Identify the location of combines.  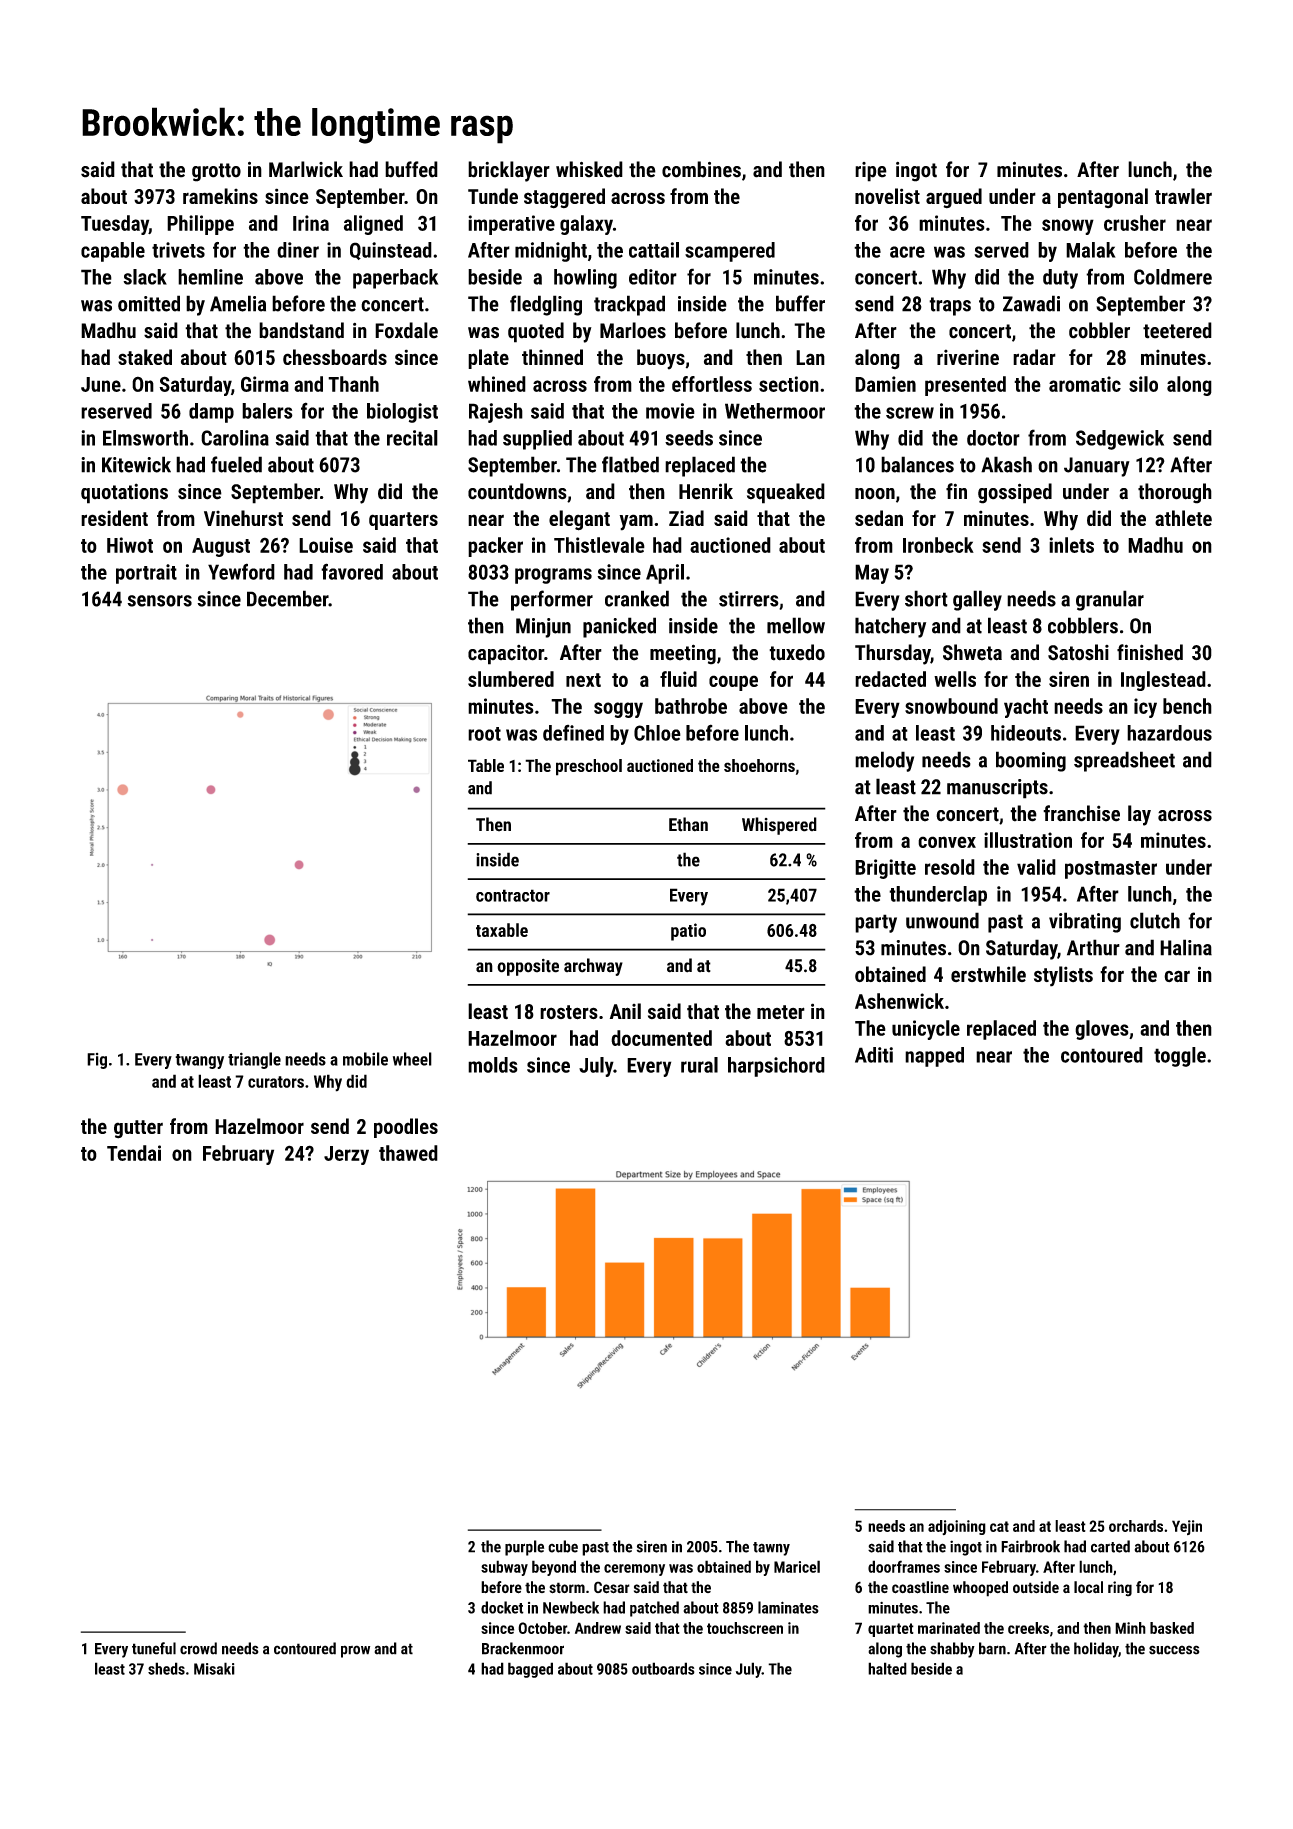
(701, 169).
